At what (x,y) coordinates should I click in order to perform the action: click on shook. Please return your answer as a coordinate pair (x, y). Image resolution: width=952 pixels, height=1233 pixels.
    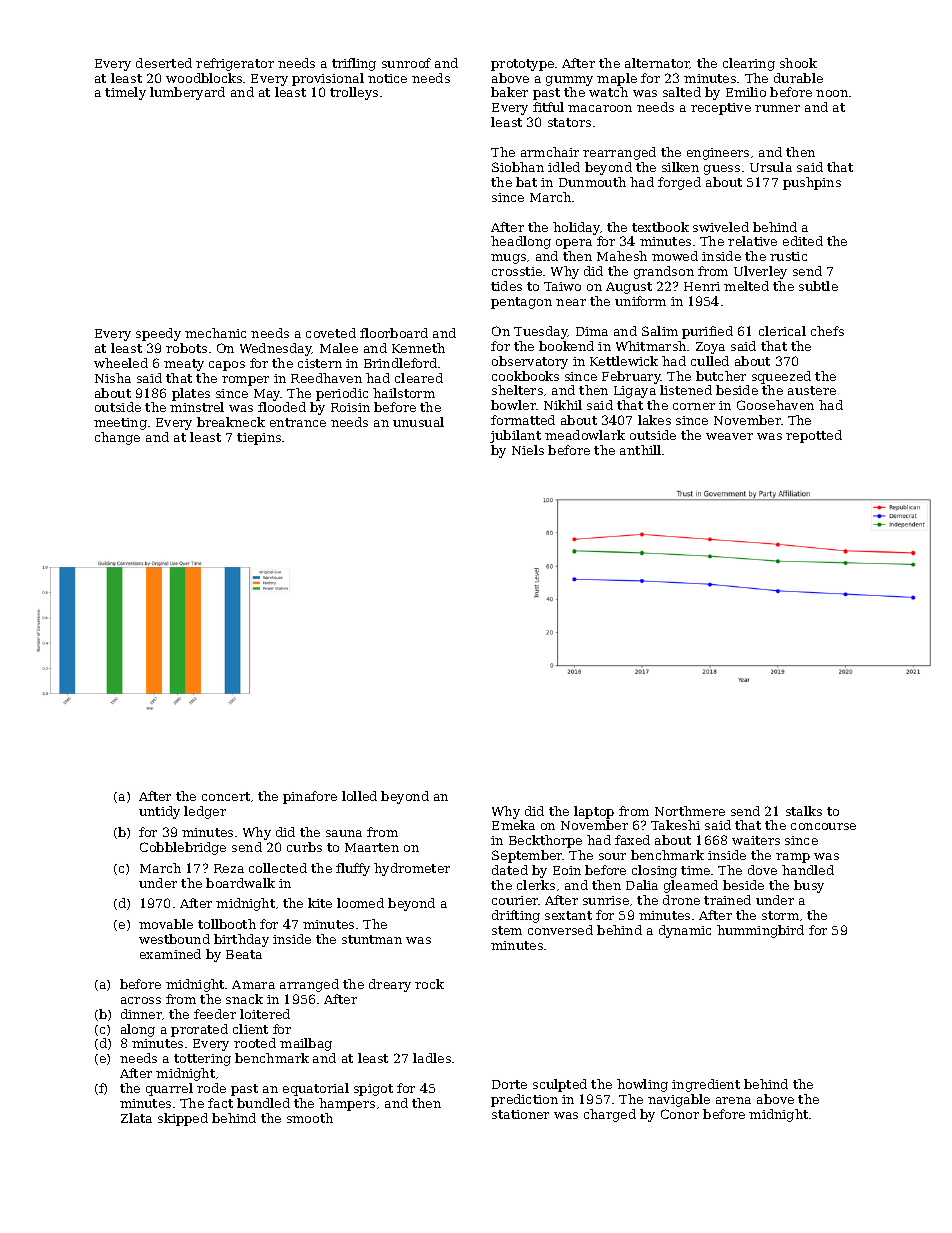
    Looking at the image, I should click on (798, 63).
